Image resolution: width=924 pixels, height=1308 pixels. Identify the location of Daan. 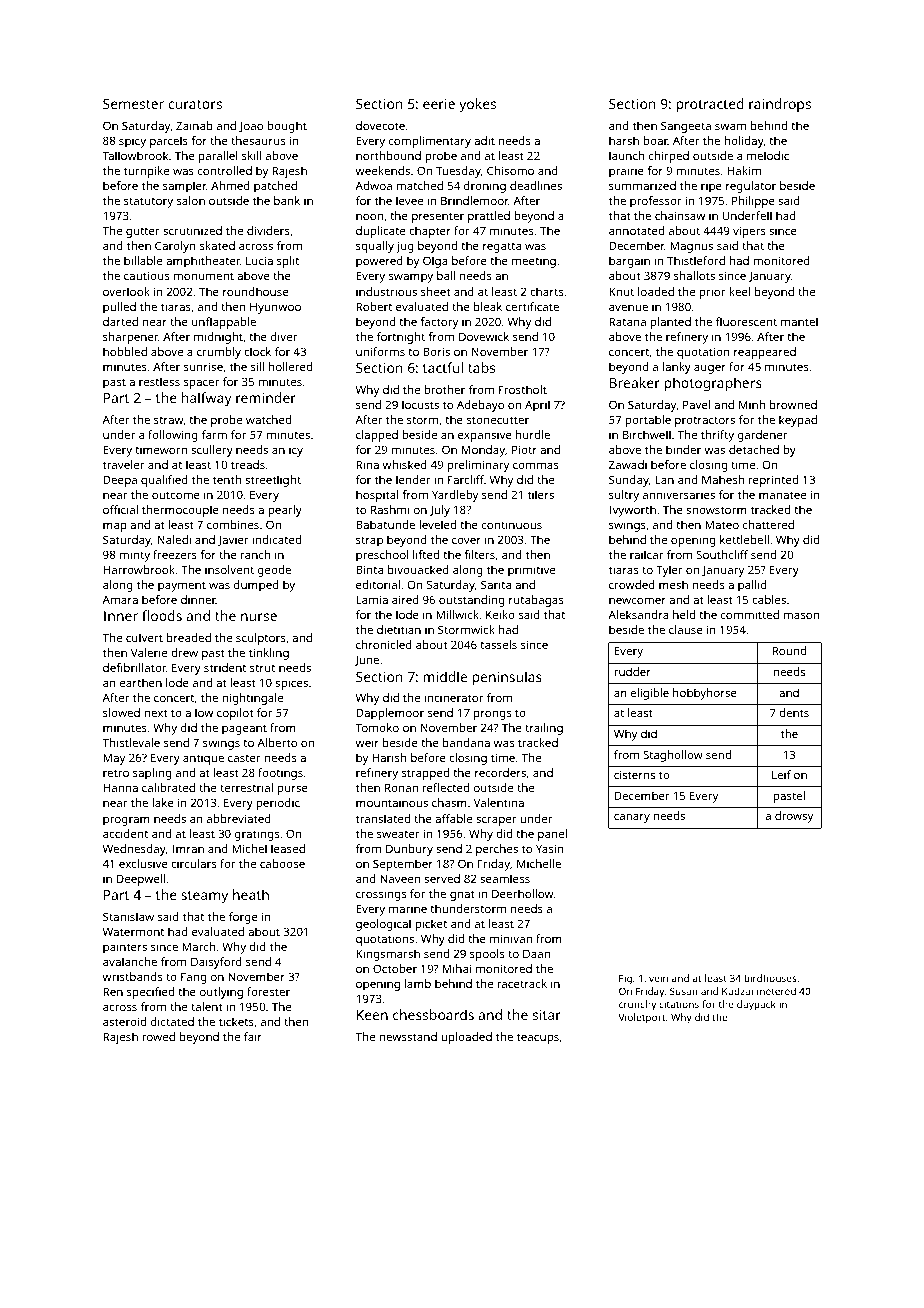
(536, 953).
